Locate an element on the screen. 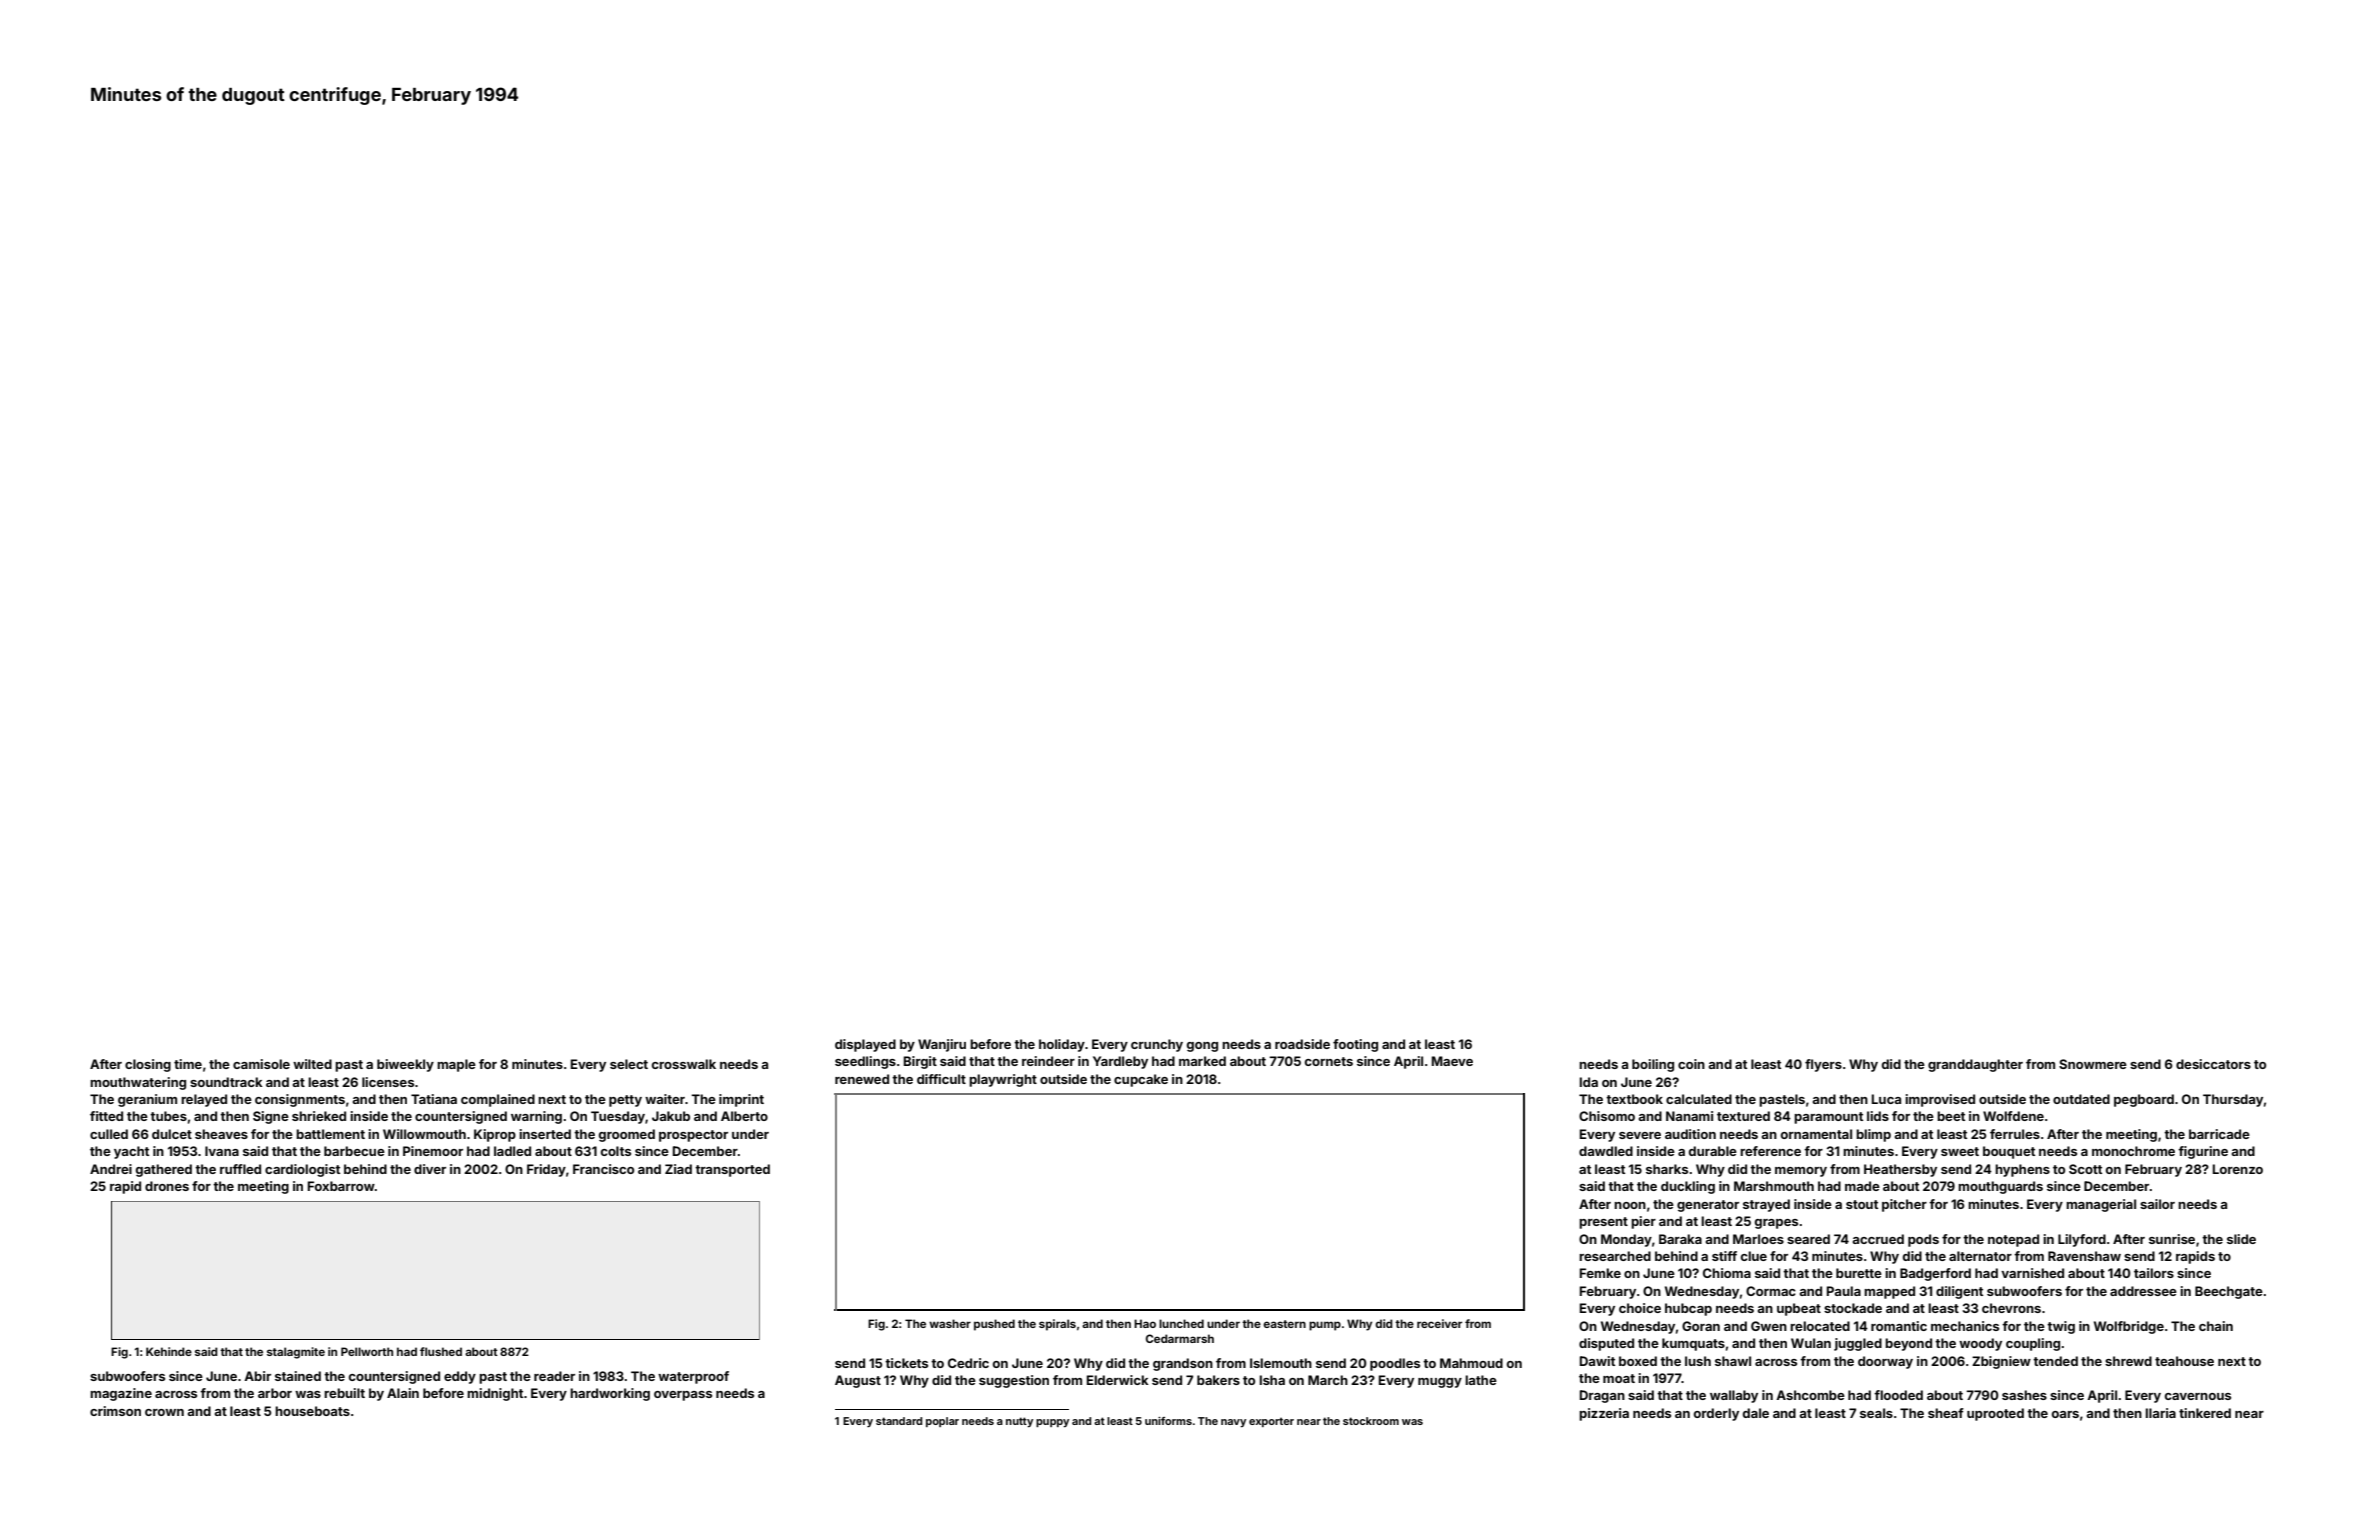  Foxbarrow is located at coordinates (341, 1186).
